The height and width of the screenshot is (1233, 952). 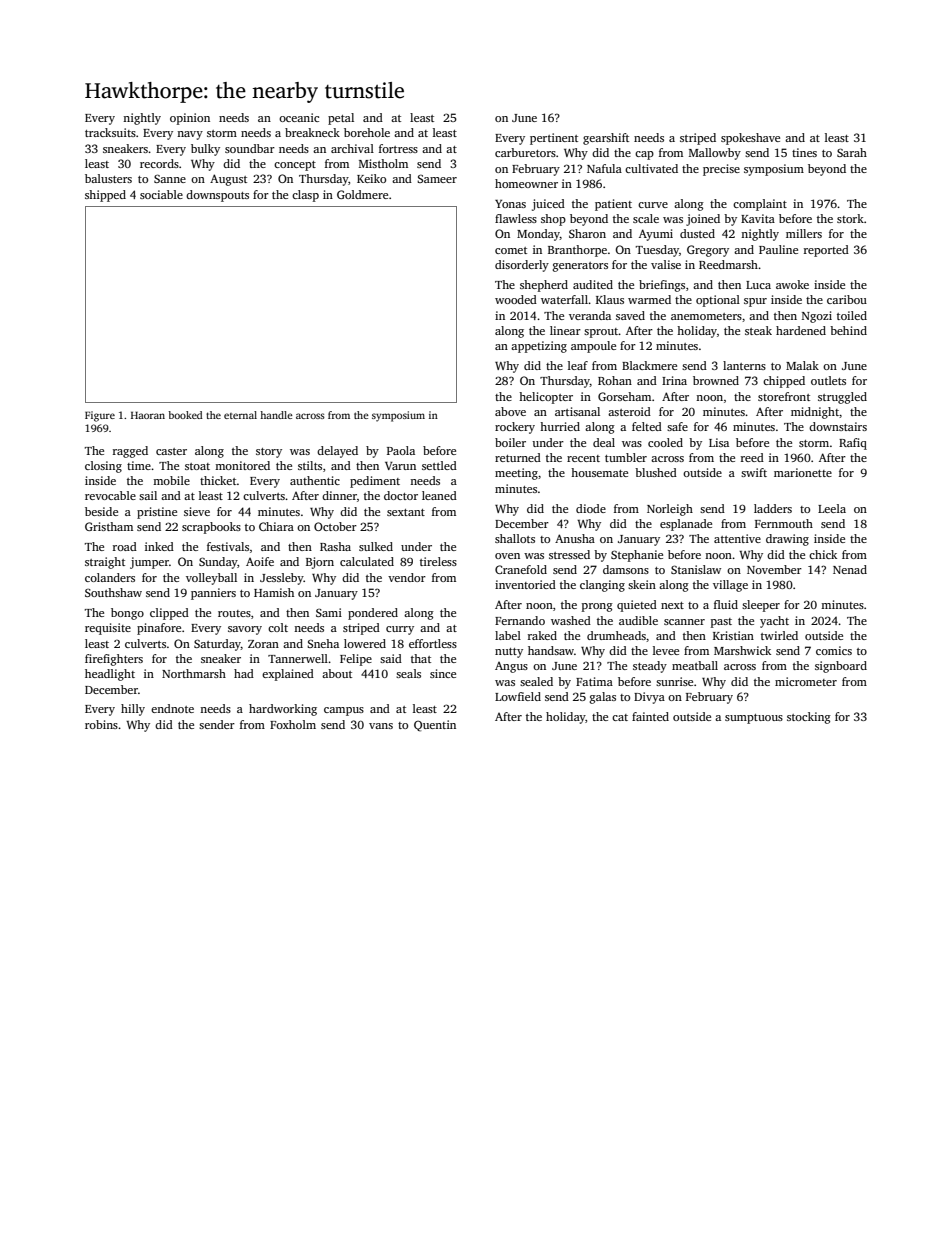 I want to click on sumptuous, so click(x=754, y=719).
